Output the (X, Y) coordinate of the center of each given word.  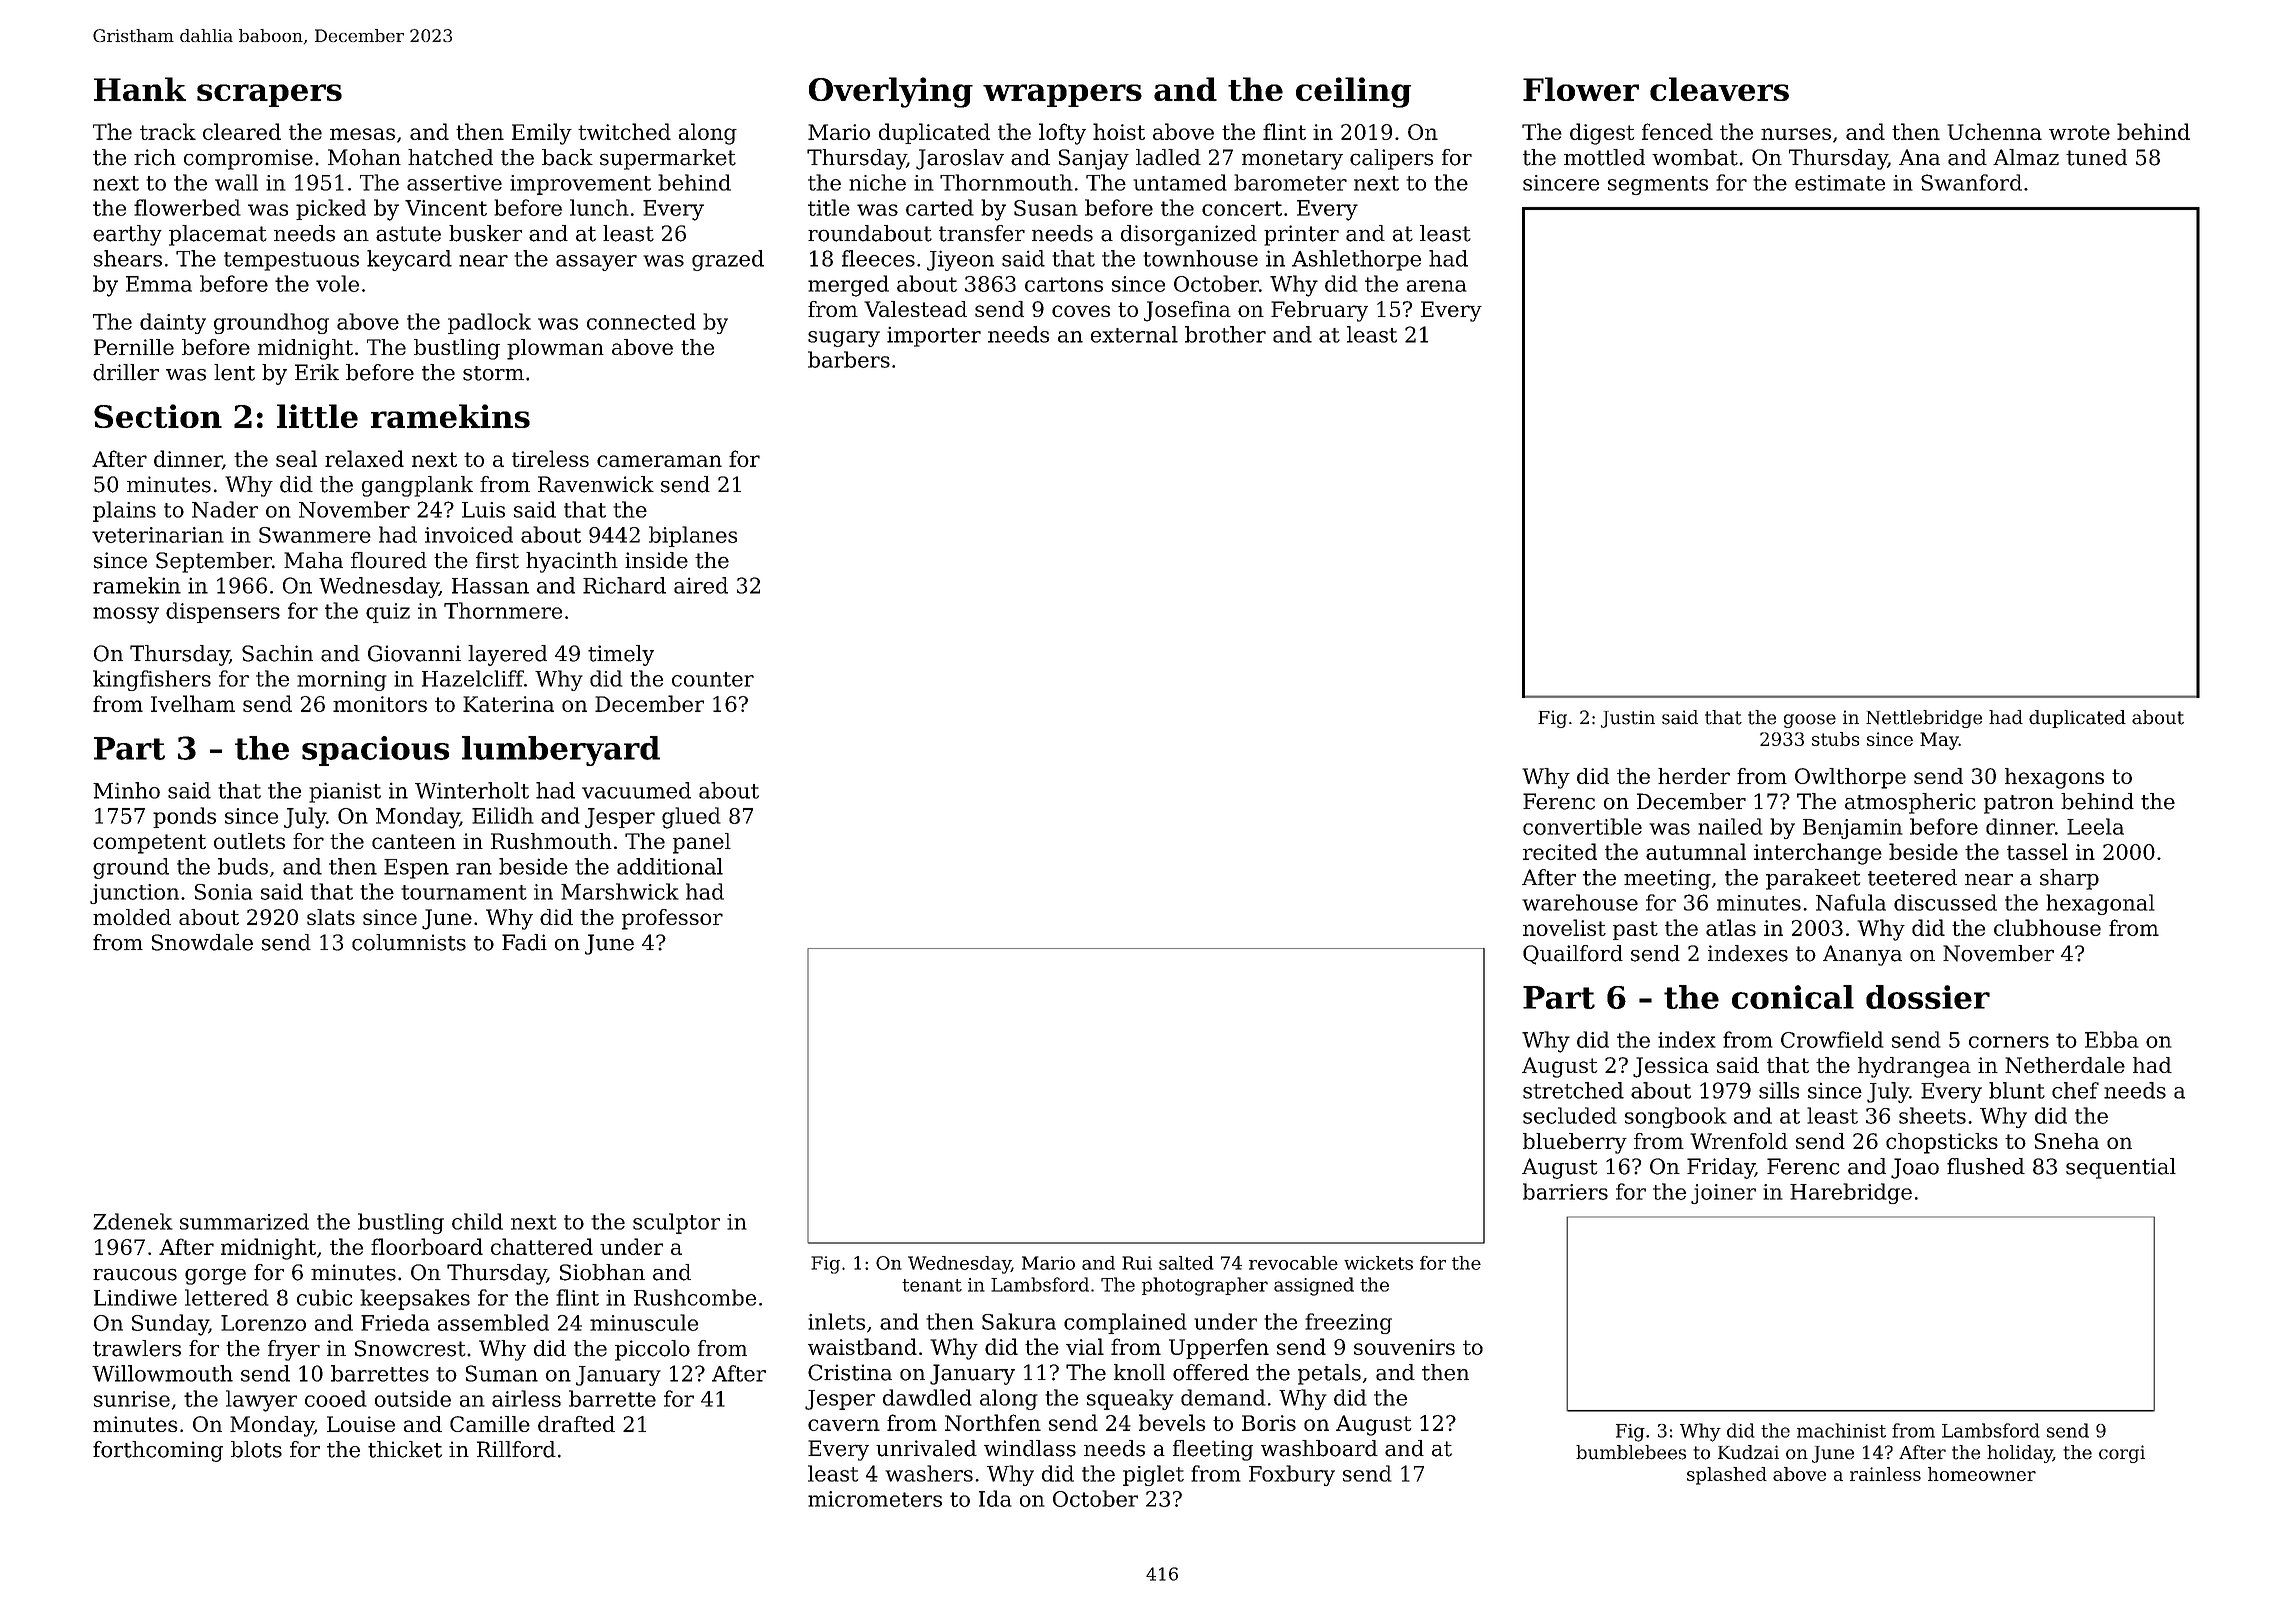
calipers (1391, 159)
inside (656, 560)
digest (1602, 134)
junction (134, 894)
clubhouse (2047, 927)
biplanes (693, 536)
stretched (1573, 1090)
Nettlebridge (1924, 719)
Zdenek (133, 1221)
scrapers (269, 95)
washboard (1319, 1448)
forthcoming (158, 1451)
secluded (1570, 1115)
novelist (1564, 927)
